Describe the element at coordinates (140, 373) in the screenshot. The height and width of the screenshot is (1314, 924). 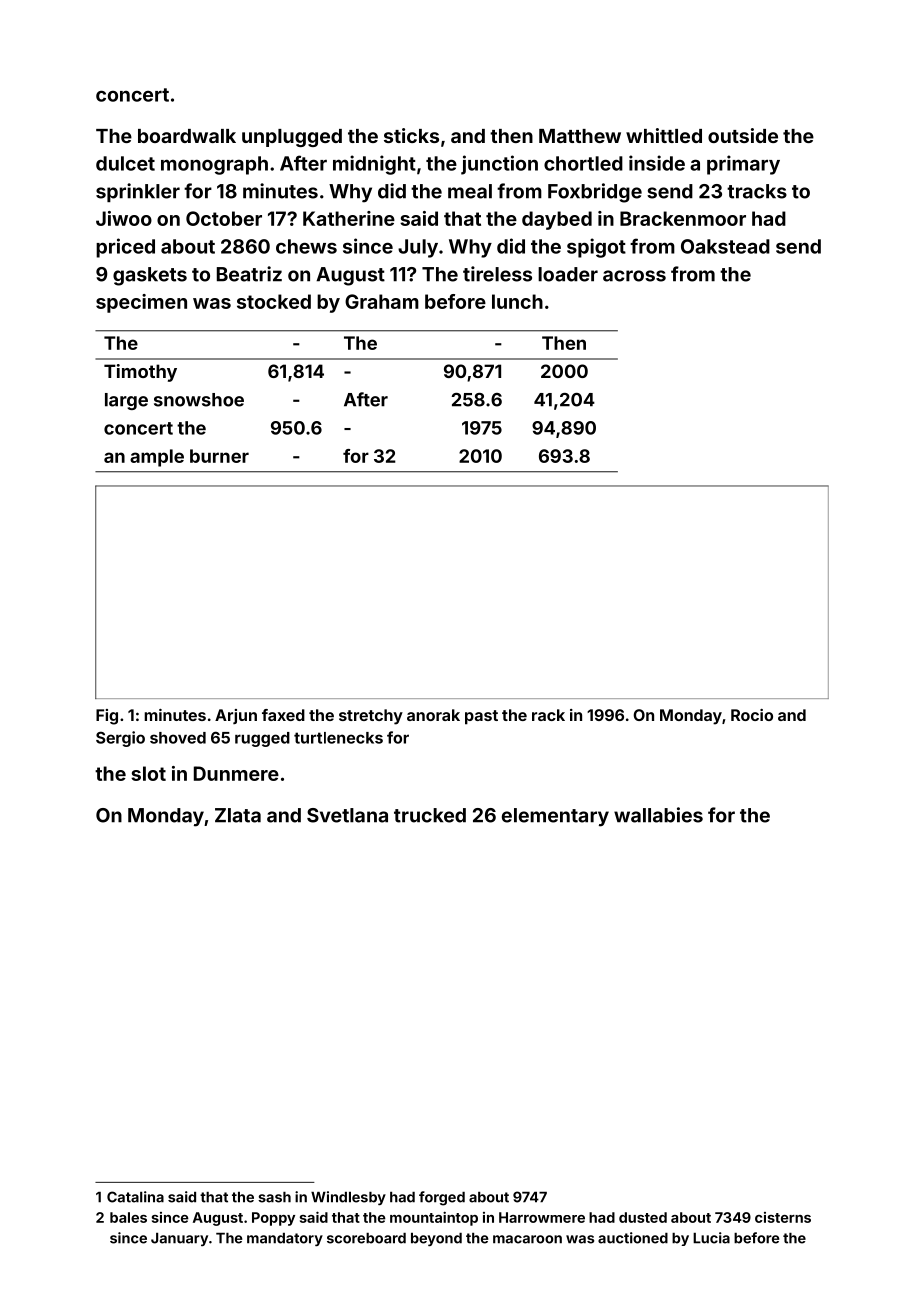
I see `Timothy` at that location.
